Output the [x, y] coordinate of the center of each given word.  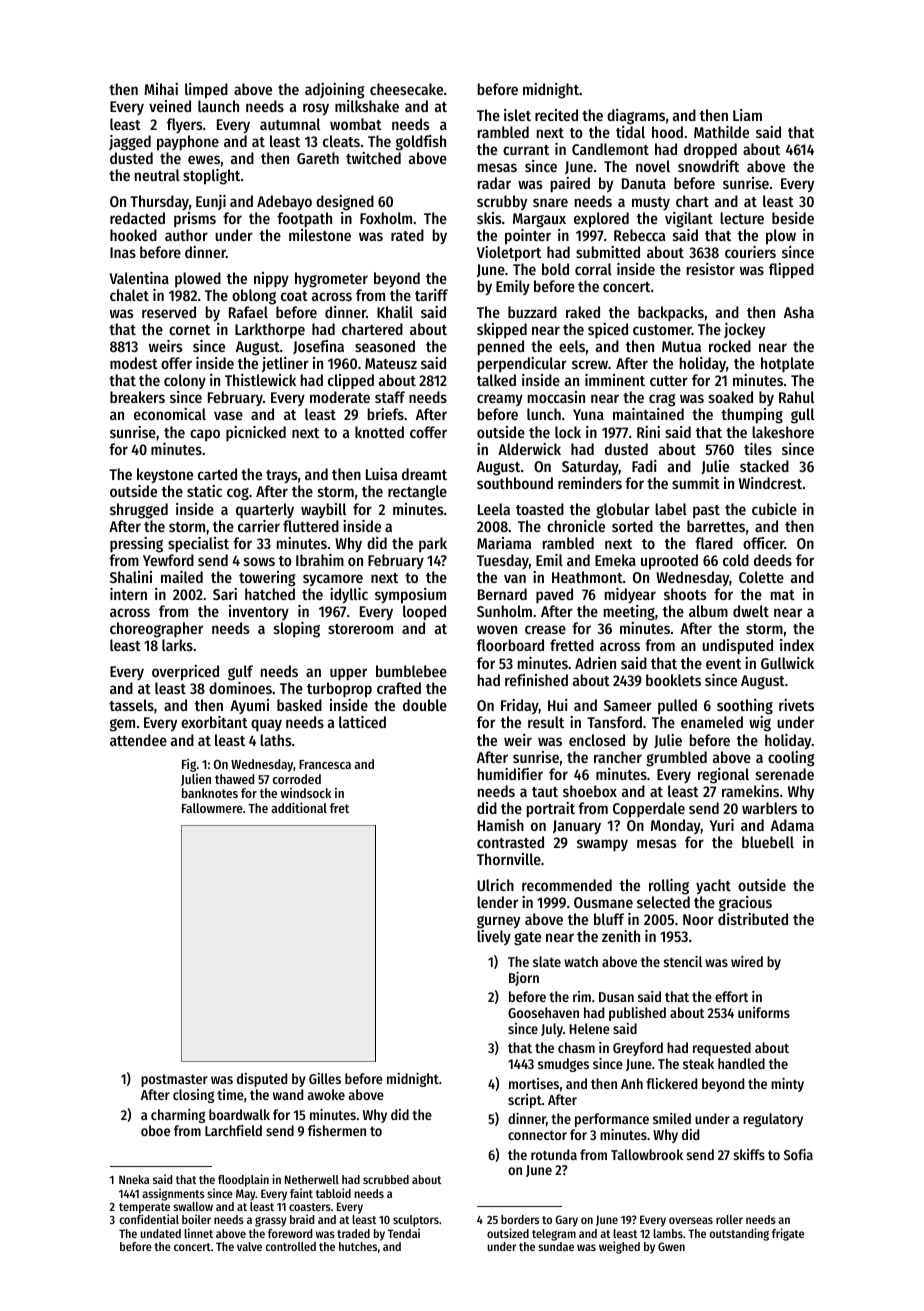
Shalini [131, 577]
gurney [498, 922]
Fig [189, 765]
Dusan [616, 997]
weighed [619, 1247]
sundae [556, 1246]
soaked [731, 397]
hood [667, 132]
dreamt [424, 474]
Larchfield [233, 1130]
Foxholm [386, 218]
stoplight [211, 177]
